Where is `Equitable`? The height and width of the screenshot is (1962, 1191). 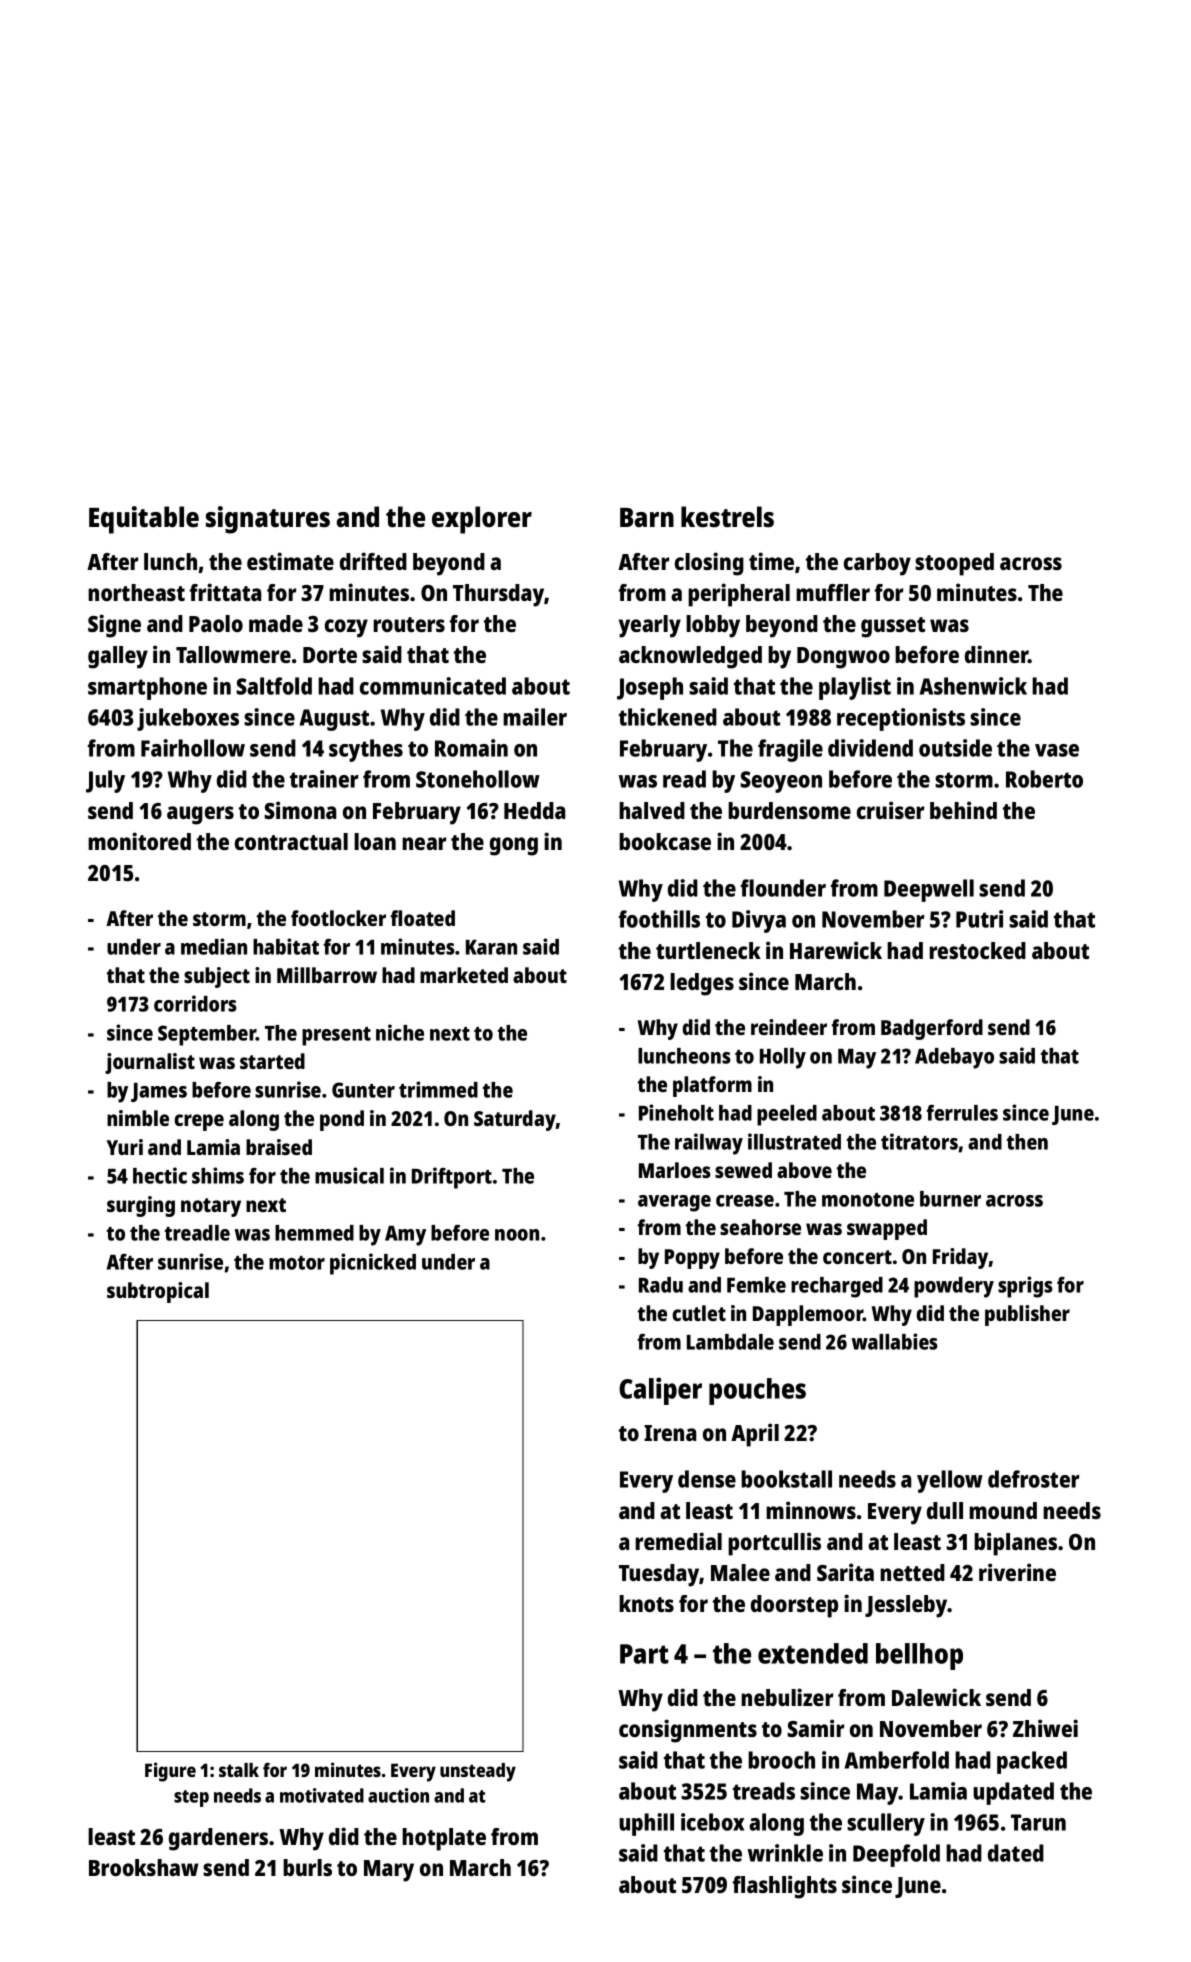
Equitable is located at coordinates (144, 520).
